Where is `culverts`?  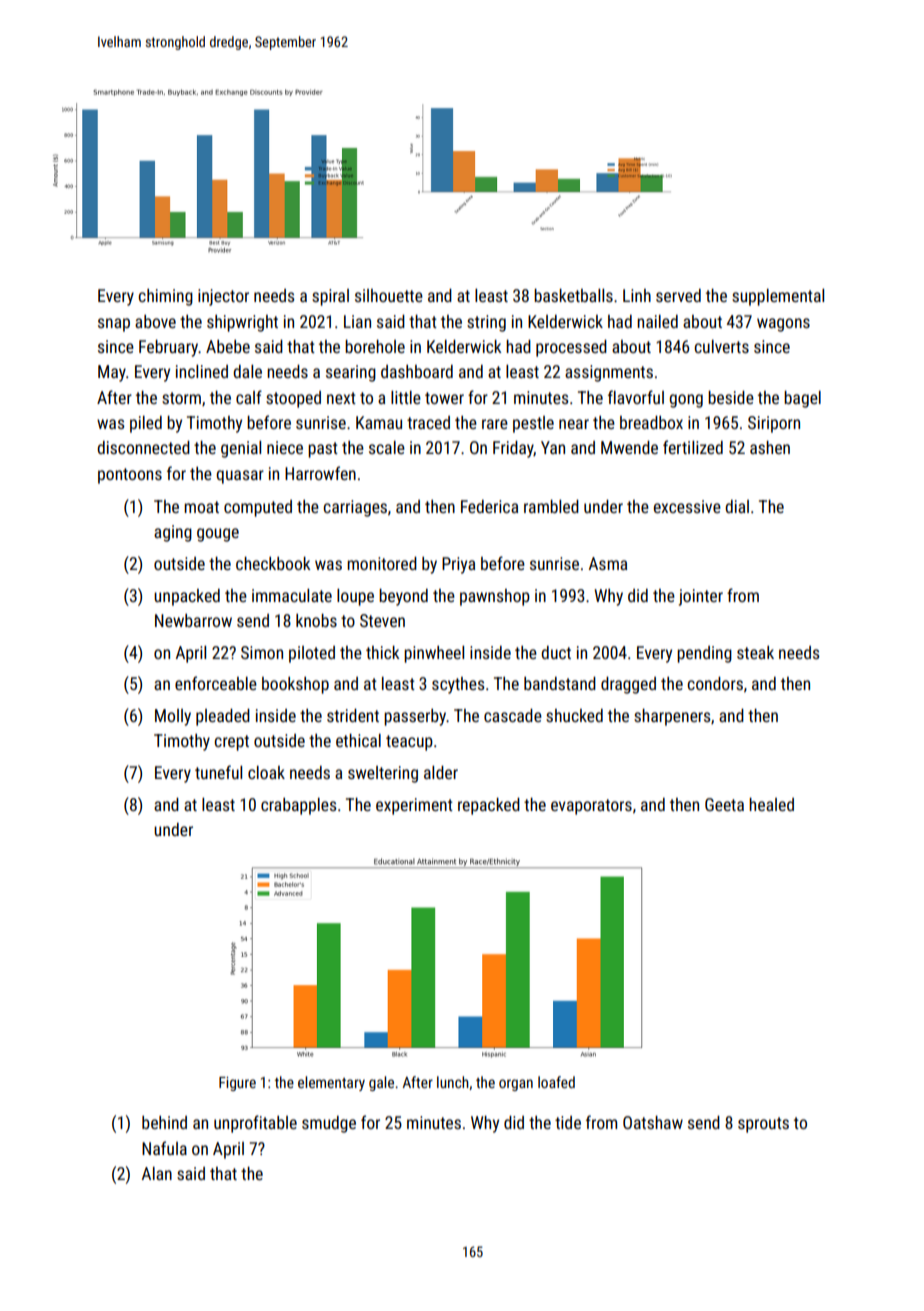 culverts is located at coordinates (721, 346).
